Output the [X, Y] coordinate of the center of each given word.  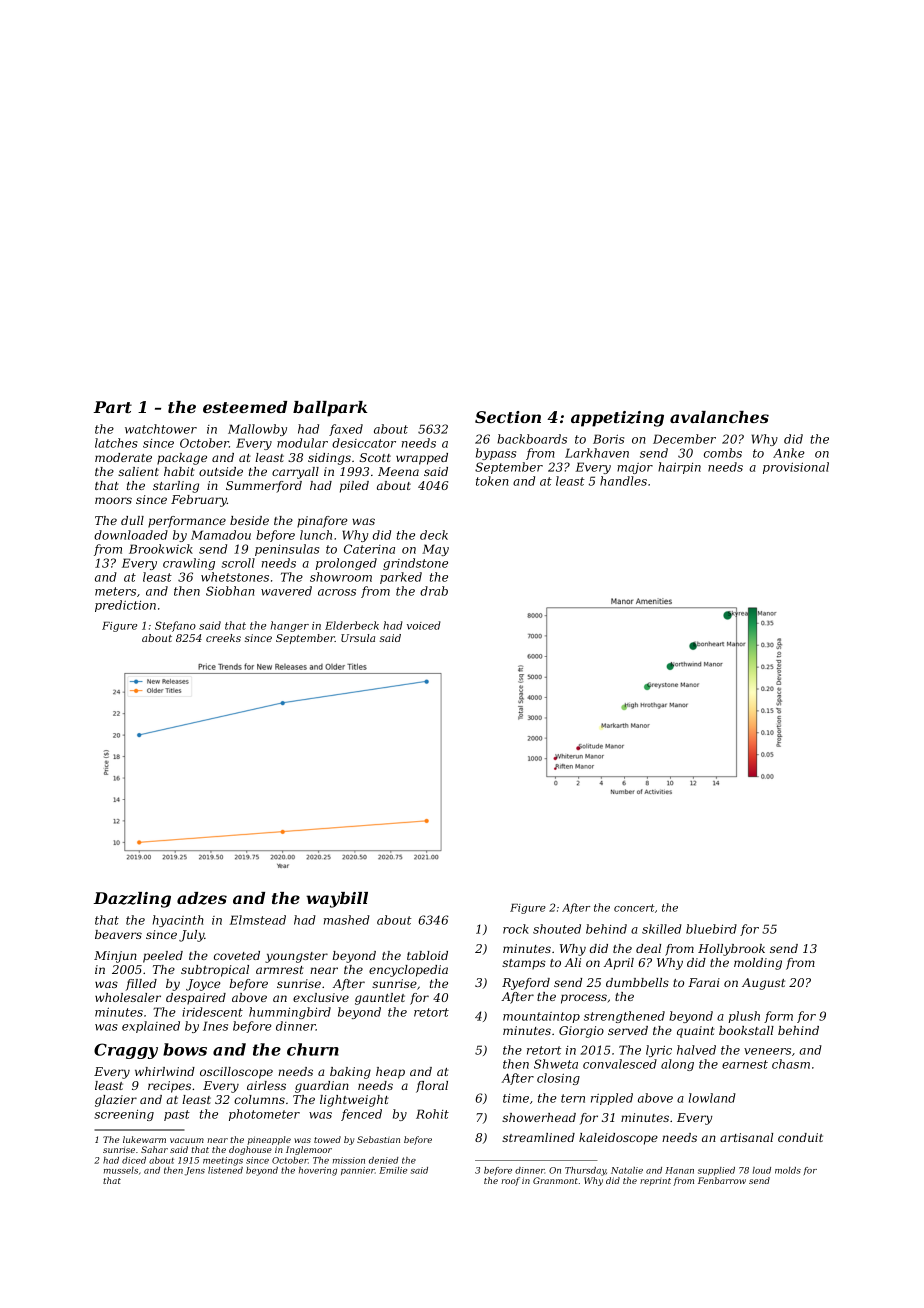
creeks [223, 638]
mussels [121, 1170]
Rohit [432, 1114]
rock [516, 929]
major [635, 468]
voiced [424, 625]
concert [634, 908]
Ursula [358, 638]
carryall [295, 473]
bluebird [711, 929]
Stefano [175, 626]
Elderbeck [352, 625]
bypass [496, 454]
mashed [347, 920]
